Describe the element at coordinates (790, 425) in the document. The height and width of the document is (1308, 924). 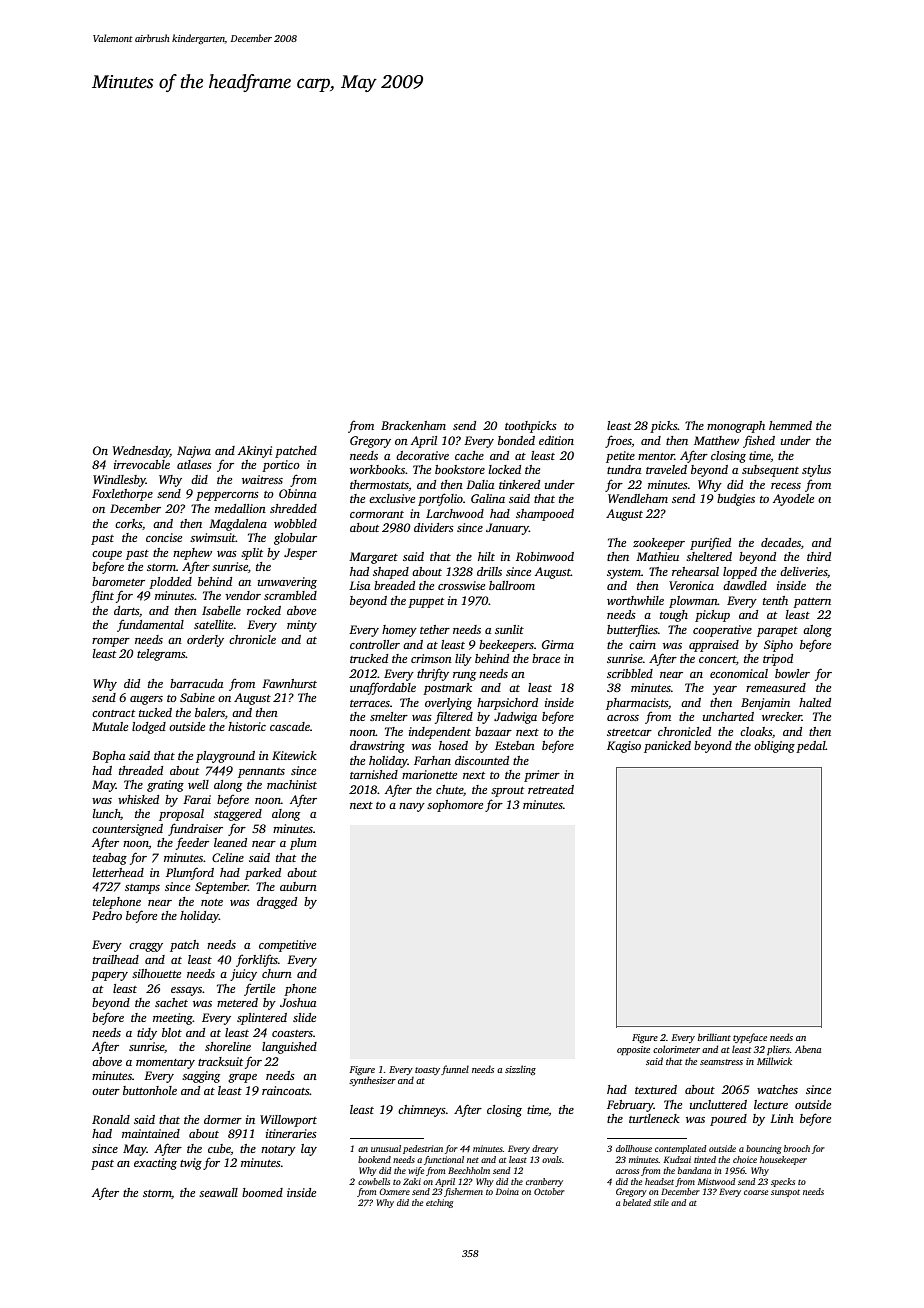
I see `hemmed` at that location.
